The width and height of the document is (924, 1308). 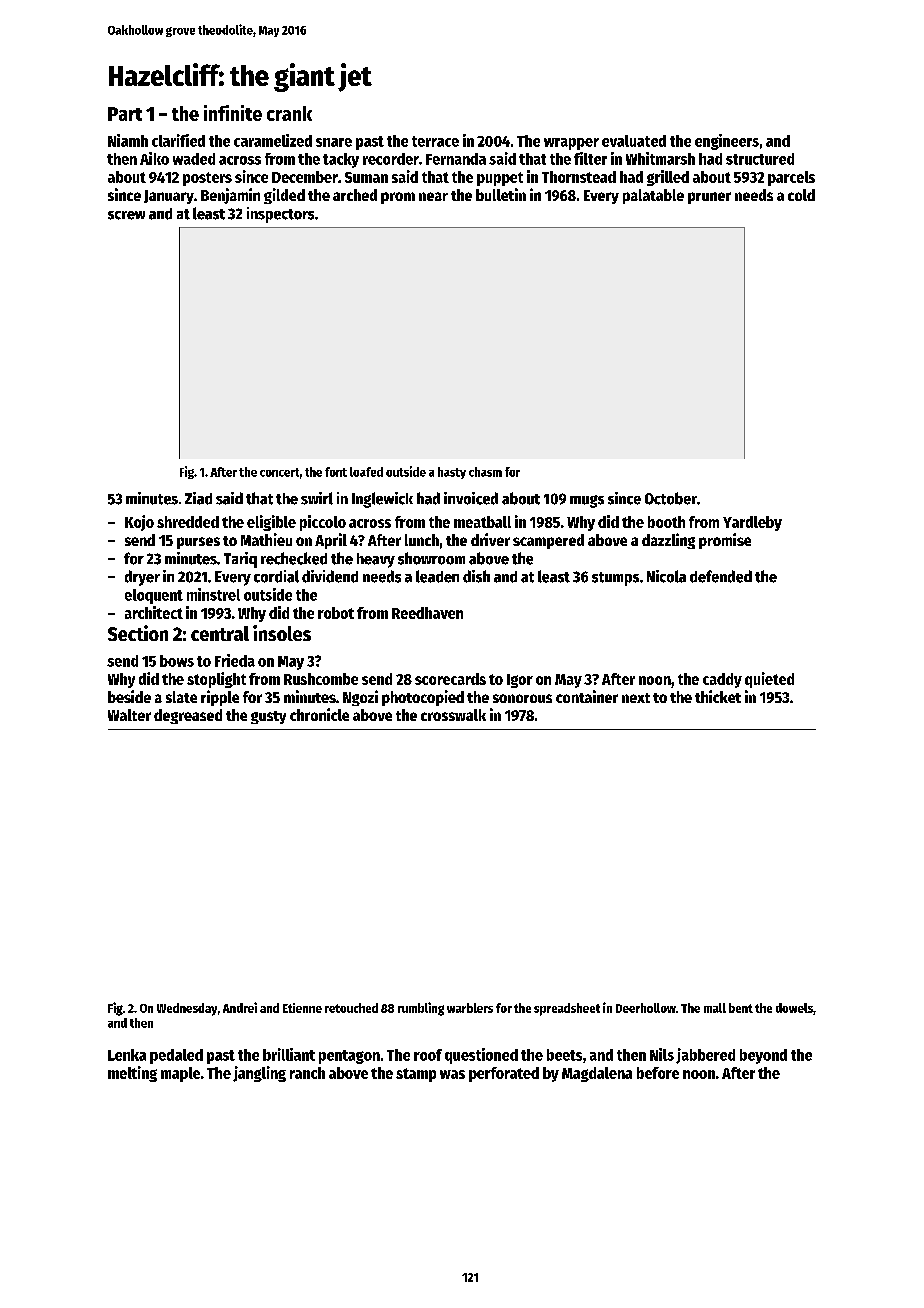 I want to click on concert, so click(x=279, y=472).
